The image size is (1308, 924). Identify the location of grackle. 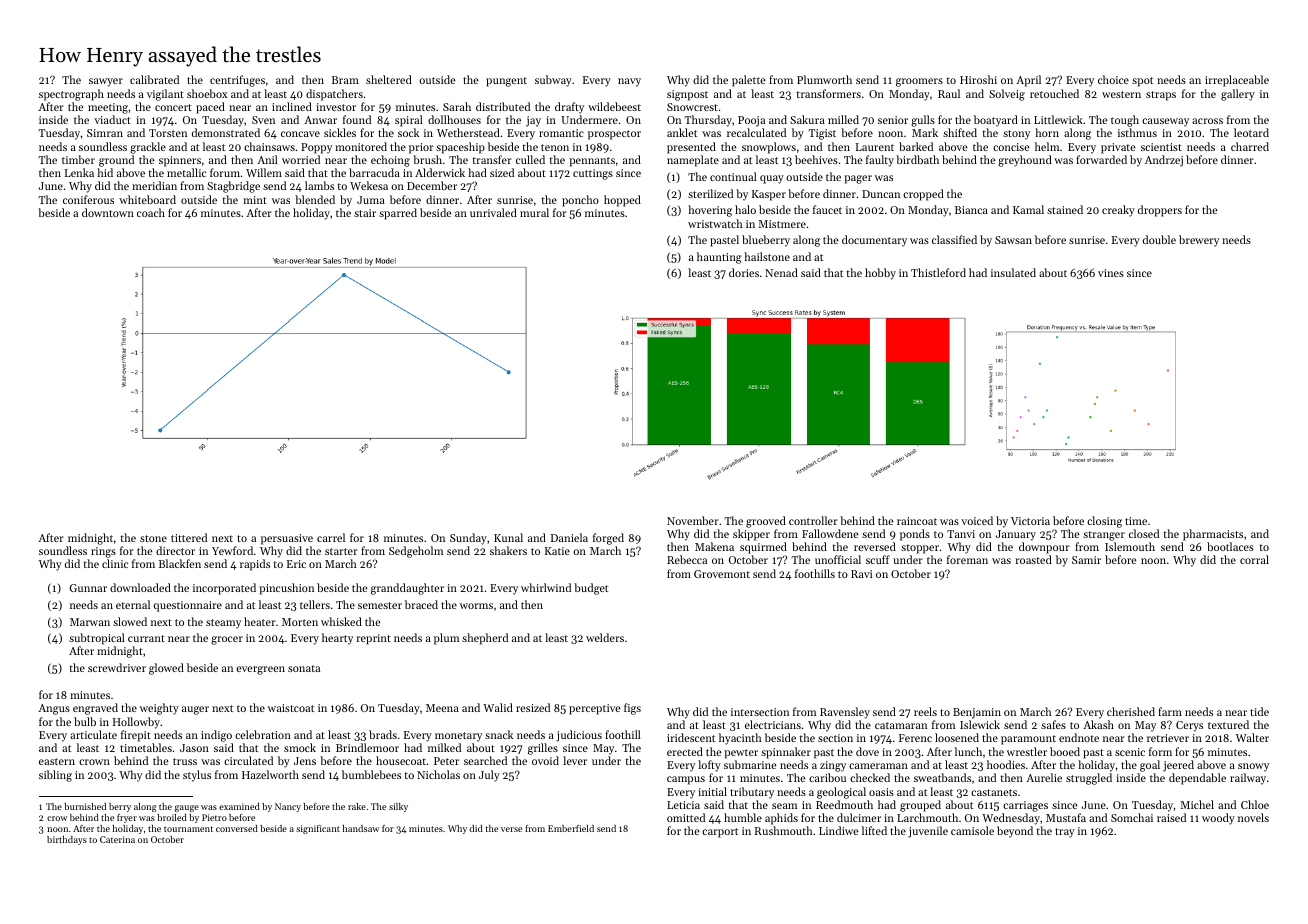
(148, 148).
